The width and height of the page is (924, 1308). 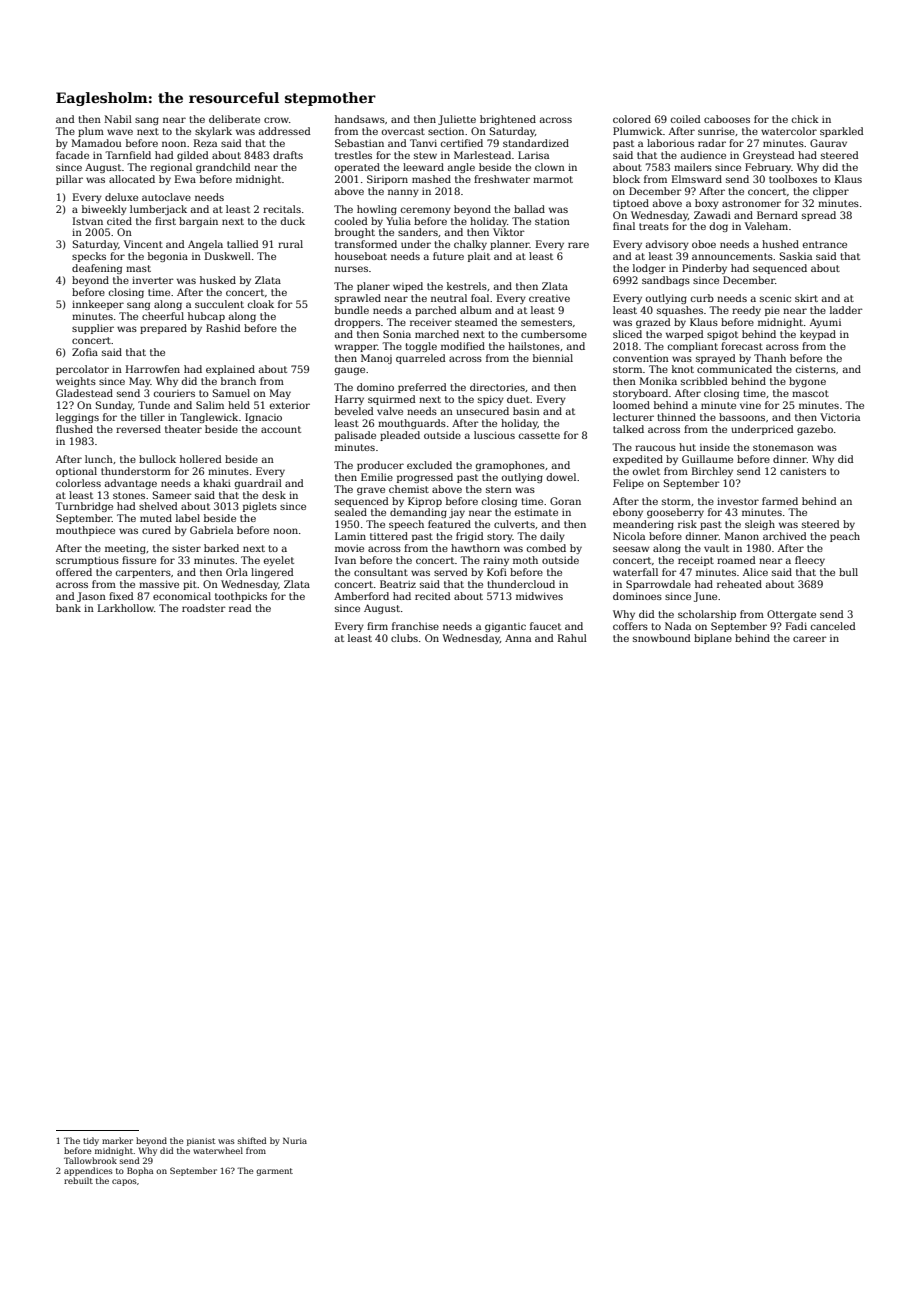 I want to click on Larkhollow, so click(x=126, y=608).
